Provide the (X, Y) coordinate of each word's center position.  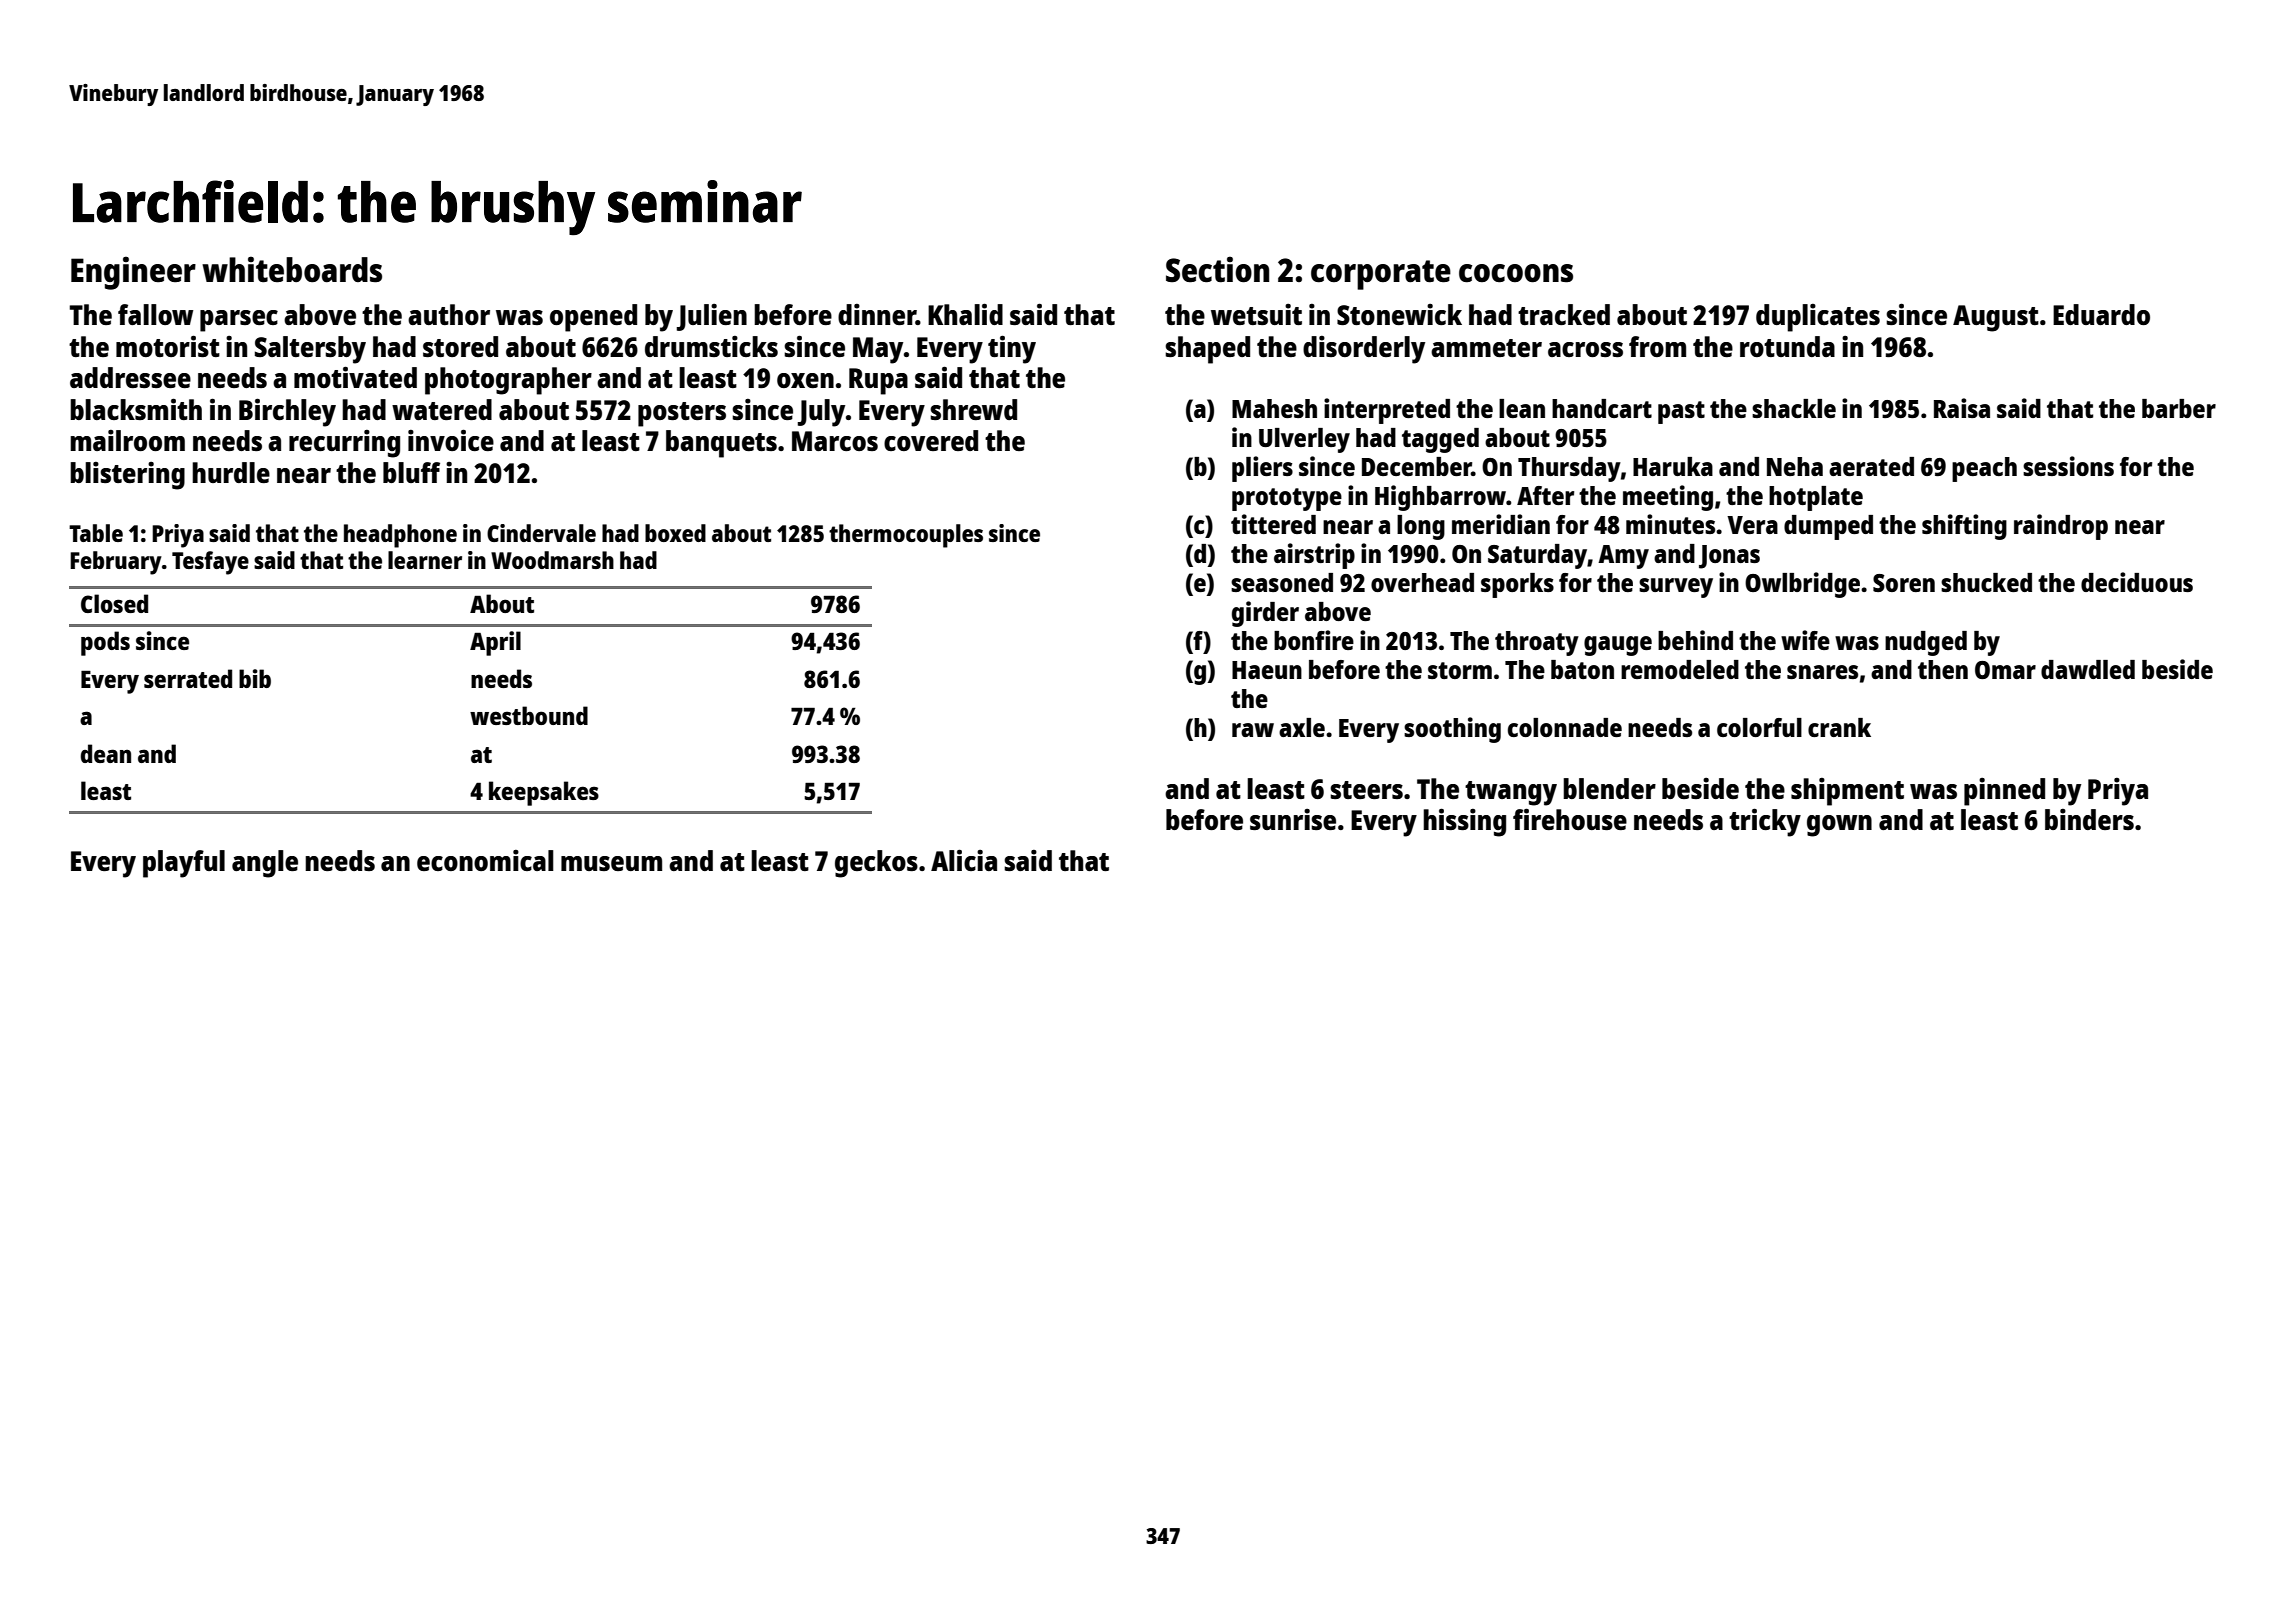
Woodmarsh (552, 560)
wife (1805, 640)
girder (1265, 614)
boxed (675, 533)
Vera (1752, 525)
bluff (411, 472)
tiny (1012, 349)
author (449, 314)
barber (2179, 408)
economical (485, 860)
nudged (1926, 643)
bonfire (1314, 640)
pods (105, 643)
